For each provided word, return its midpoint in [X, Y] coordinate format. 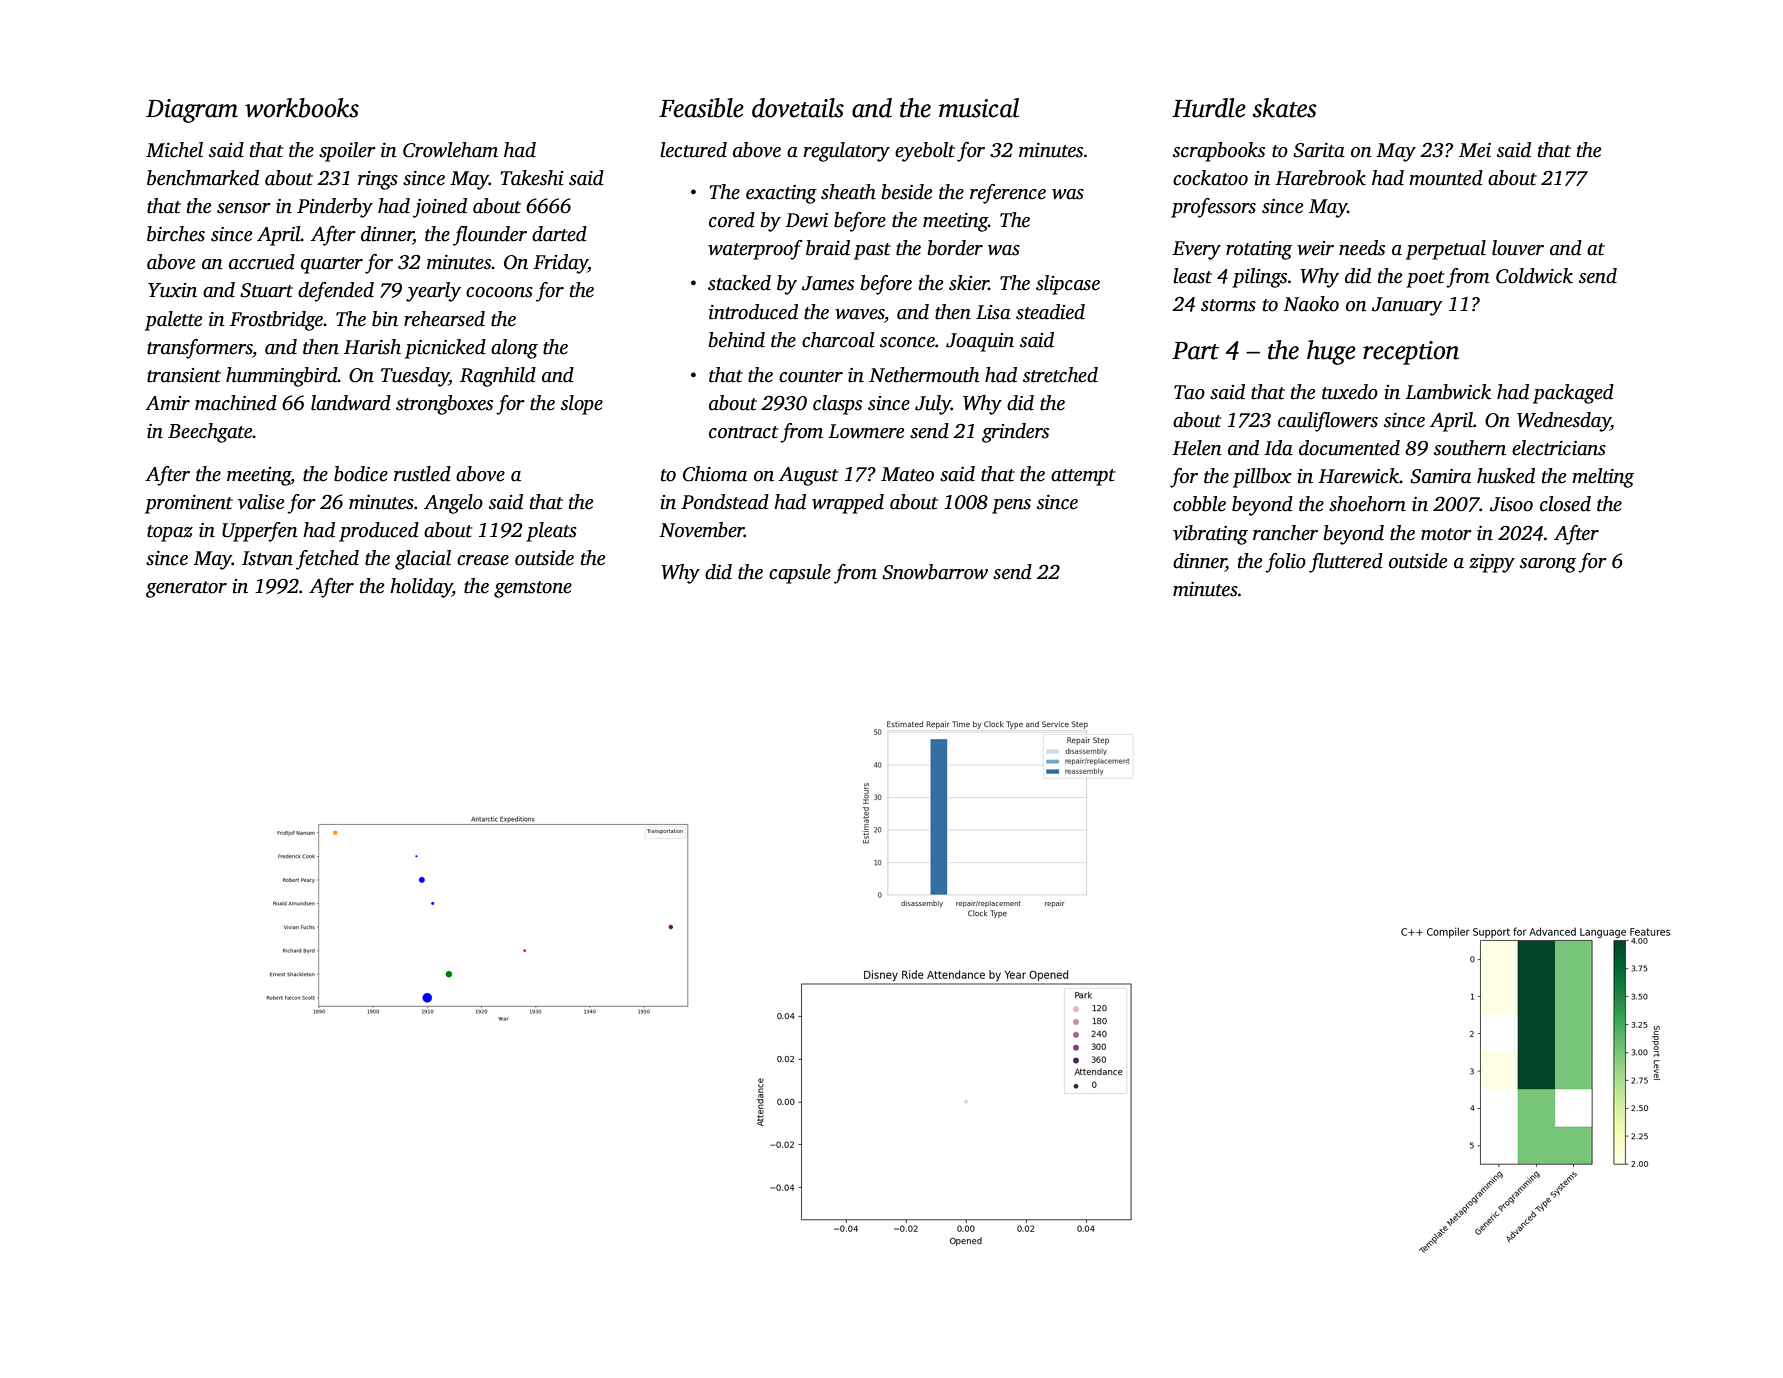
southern [1470, 448]
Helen [1197, 448]
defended [336, 292]
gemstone [533, 589]
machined [236, 403]
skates [1284, 108]
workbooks [302, 108]
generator [186, 589]
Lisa [993, 312]
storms [1228, 305]
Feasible [701, 108]
